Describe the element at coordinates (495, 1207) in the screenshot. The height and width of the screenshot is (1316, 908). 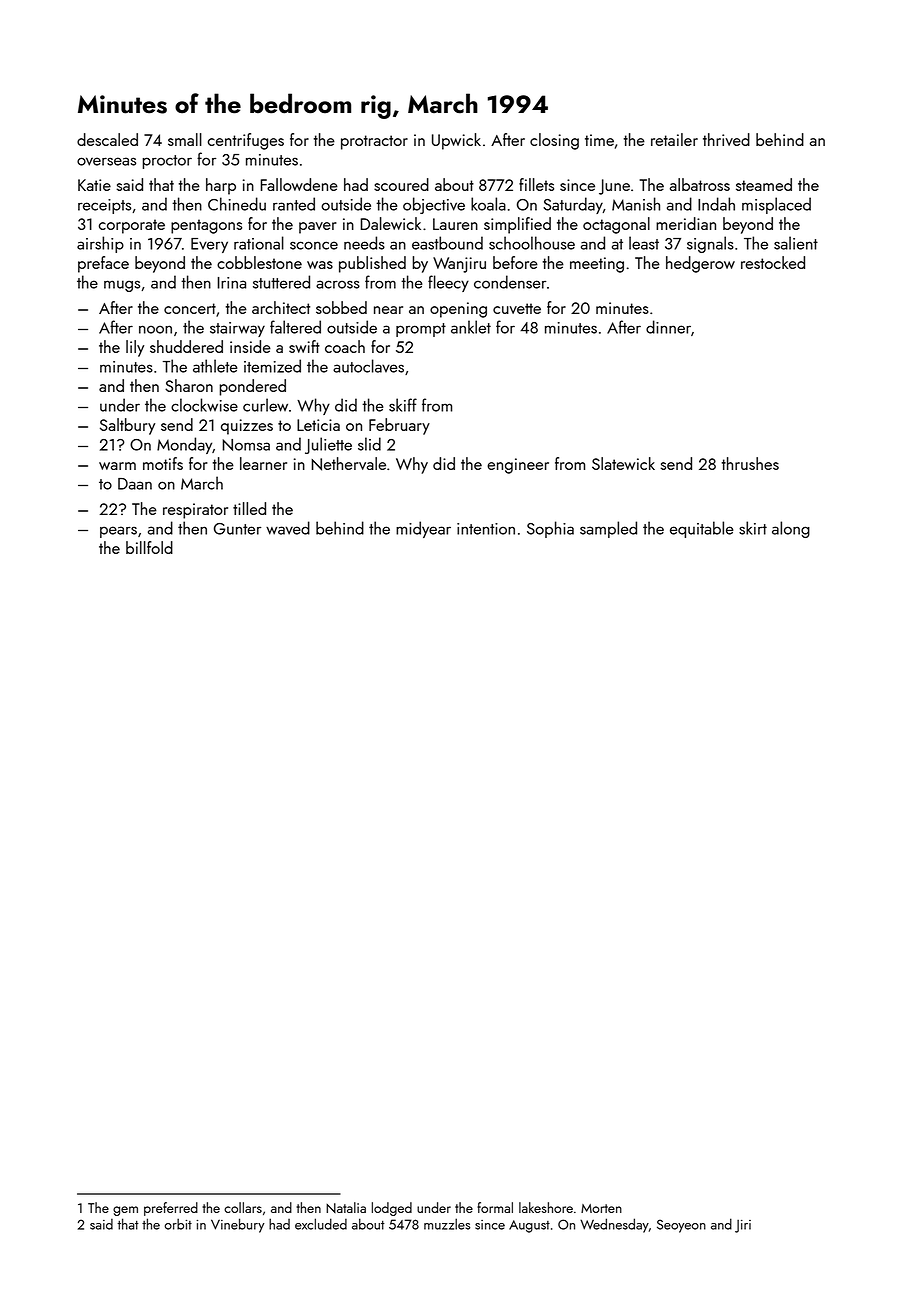
I see `formal` at that location.
